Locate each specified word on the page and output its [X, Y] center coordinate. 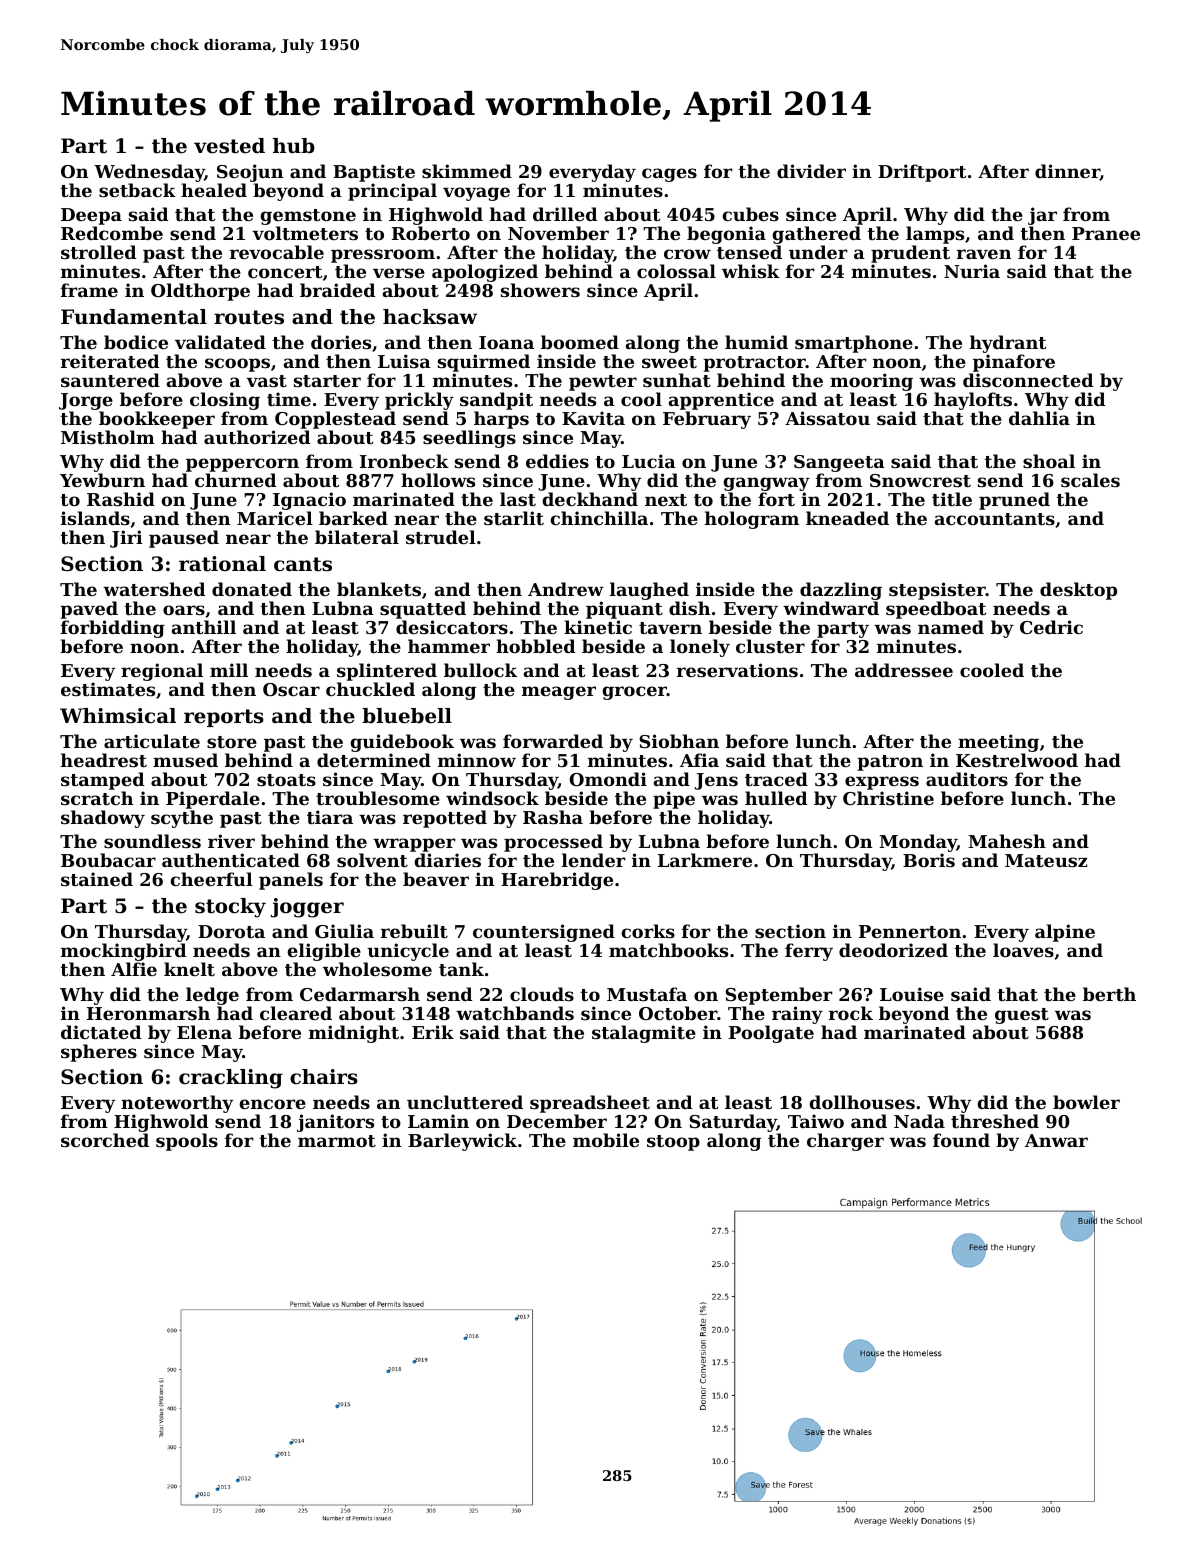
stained [97, 879]
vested [229, 146]
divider [811, 171]
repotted [445, 819]
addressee [904, 670]
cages [669, 175]
